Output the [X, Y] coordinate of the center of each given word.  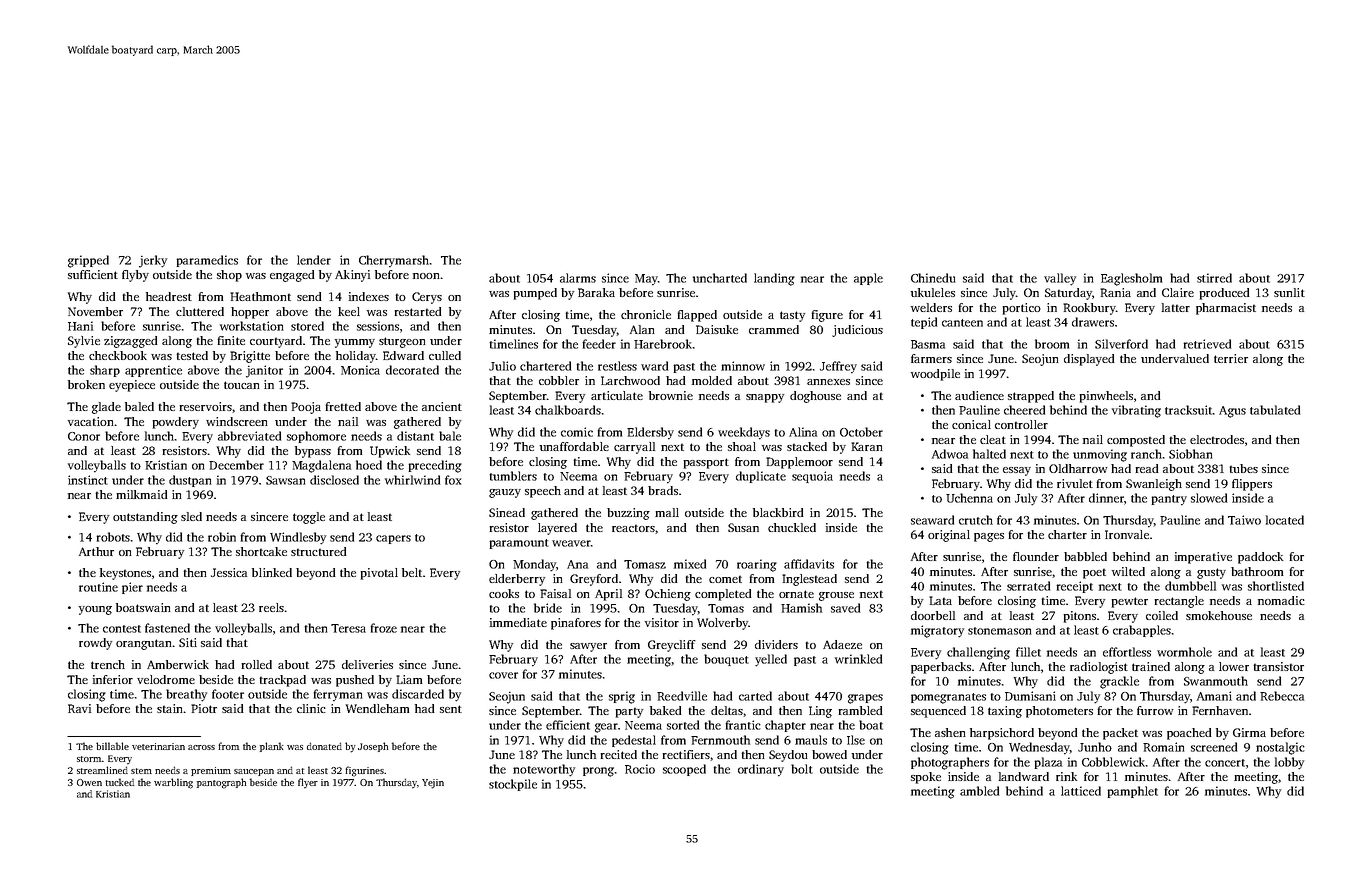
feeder [599, 344]
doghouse [815, 397]
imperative [1203, 558]
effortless [1127, 652]
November [95, 311]
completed [723, 595]
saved [845, 608]
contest [122, 629]
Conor [84, 436]
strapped [1031, 397]
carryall [634, 448]
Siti [188, 642]
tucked [119, 782]
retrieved [1207, 344]
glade [106, 408]
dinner [1106, 498]
